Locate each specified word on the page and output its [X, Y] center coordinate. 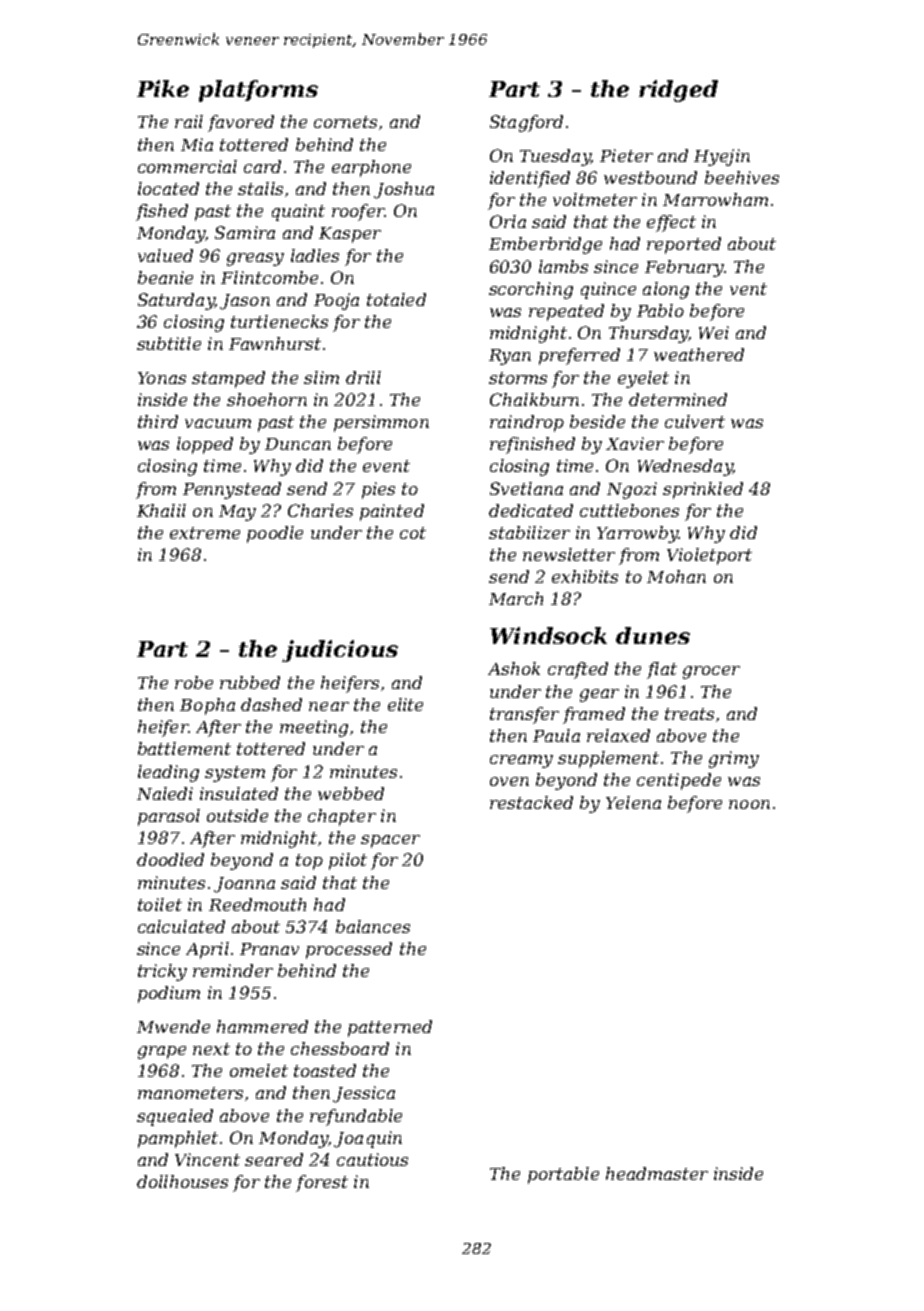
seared [274, 1159]
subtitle [169, 343]
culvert [695, 421]
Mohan [676, 576]
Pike [163, 88]
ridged [678, 91]
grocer [711, 672]
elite [405, 704]
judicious [340, 651]
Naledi [165, 793]
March [516, 598]
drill [363, 377]
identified [530, 179]
